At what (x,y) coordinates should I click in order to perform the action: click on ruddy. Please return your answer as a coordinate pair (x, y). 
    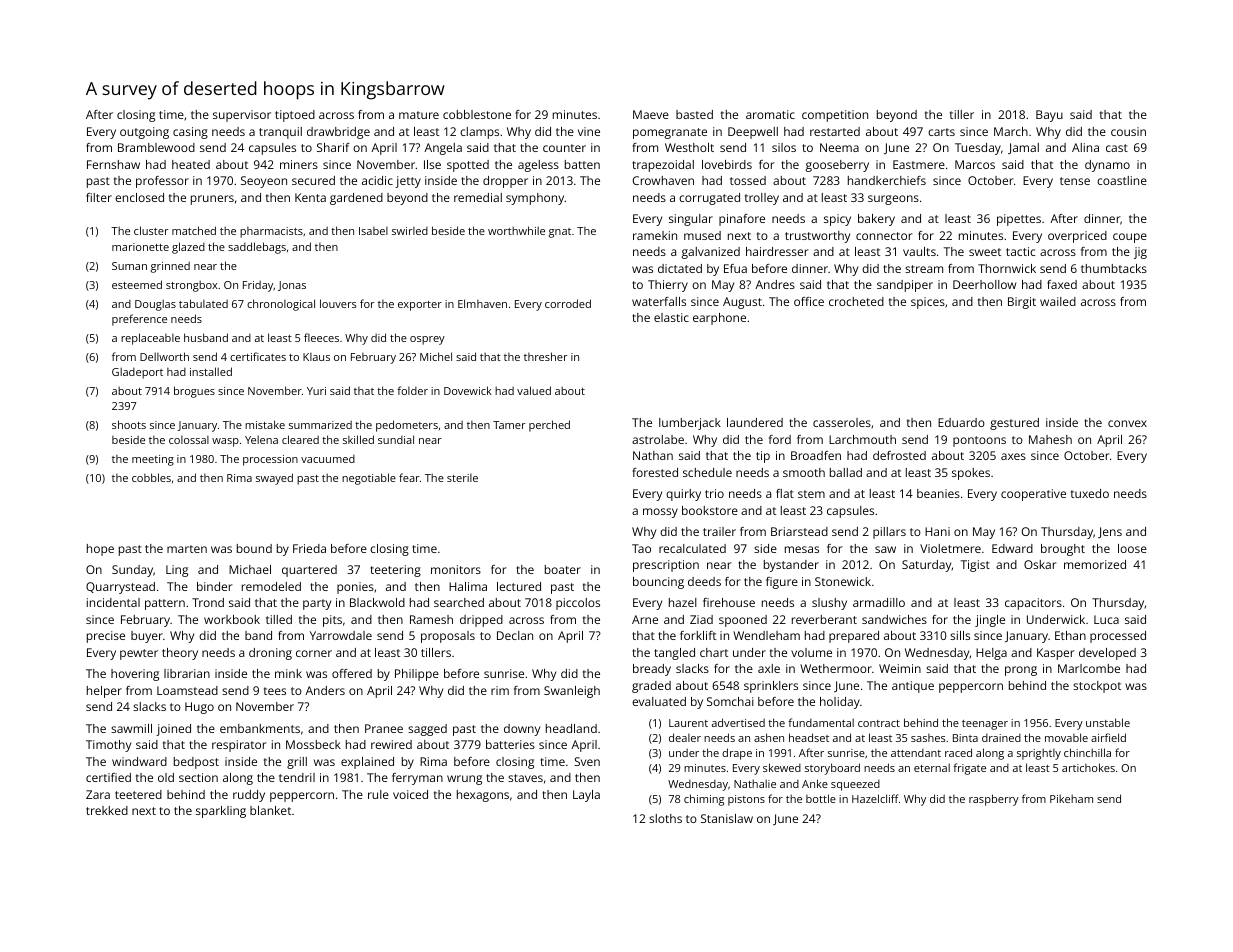
    Looking at the image, I should click on (249, 796).
